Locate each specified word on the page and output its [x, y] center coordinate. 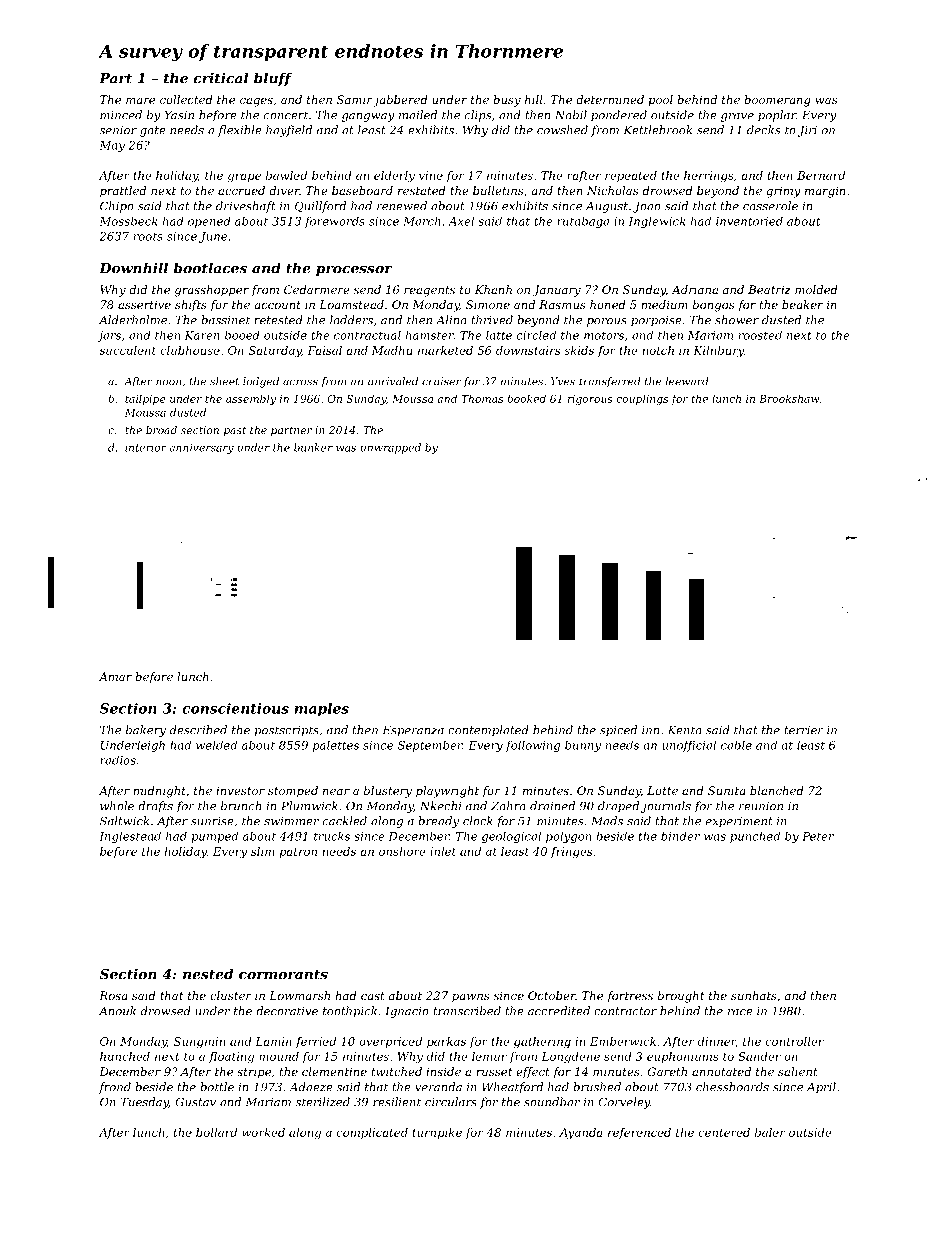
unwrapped [391, 448]
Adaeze [311, 1087]
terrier [804, 730]
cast [373, 996]
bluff [273, 79]
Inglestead [130, 837]
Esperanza [413, 731]
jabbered [400, 101]
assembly [251, 399]
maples [321, 709]
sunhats [754, 995]
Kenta [685, 730]
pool [660, 100]
